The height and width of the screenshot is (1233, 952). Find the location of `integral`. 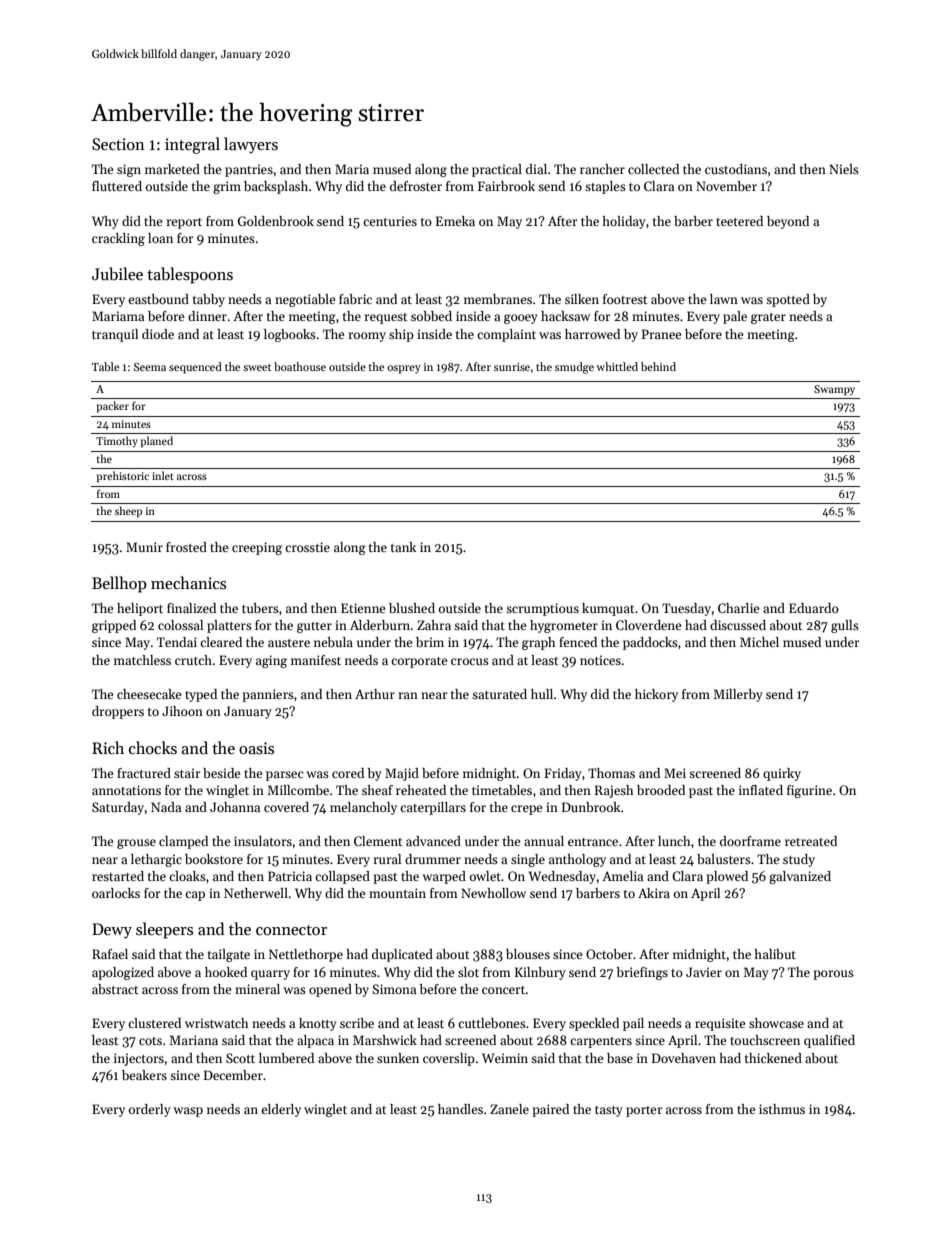

integral is located at coordinates (192, 145).
